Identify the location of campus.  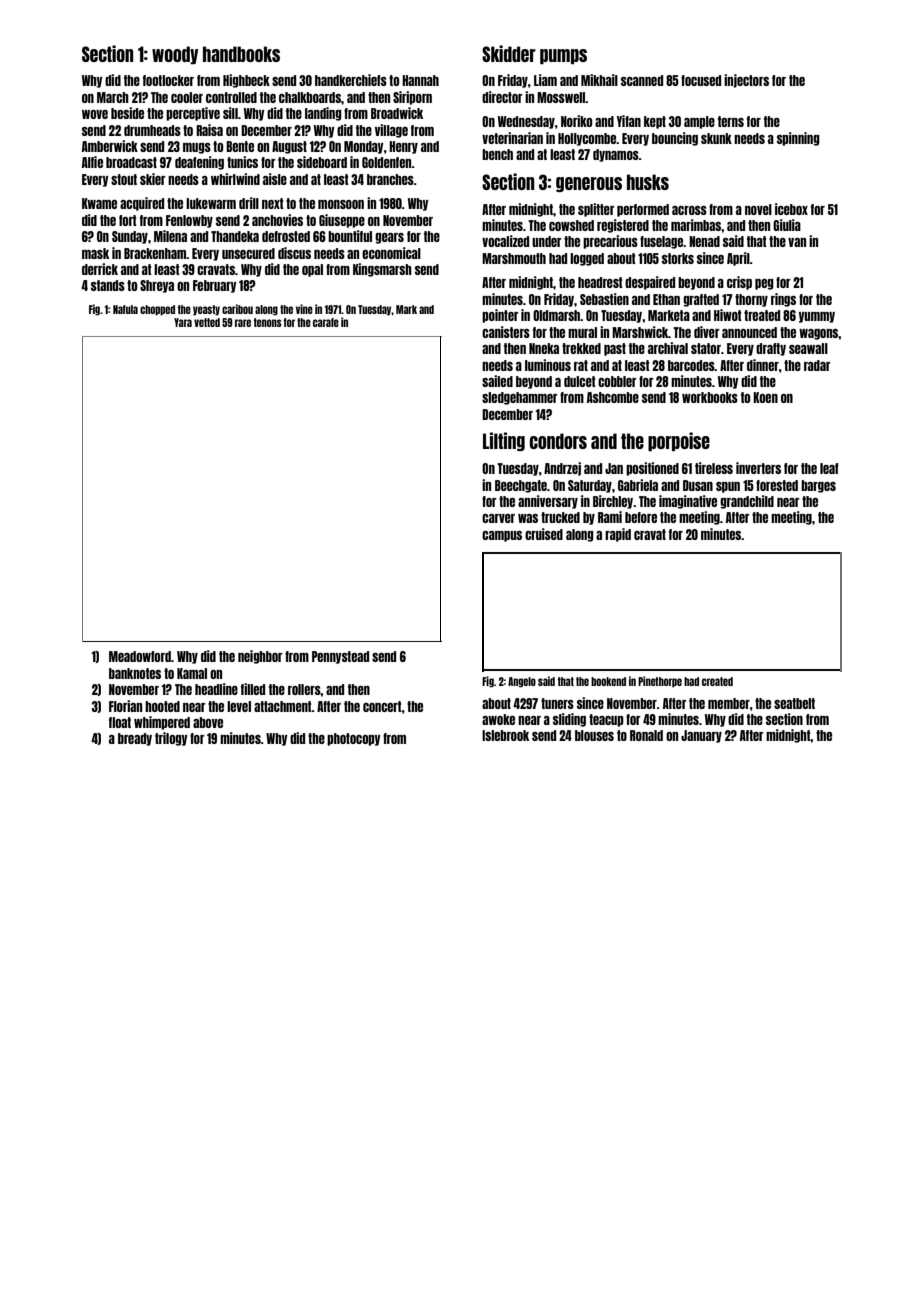
(502, 536).
